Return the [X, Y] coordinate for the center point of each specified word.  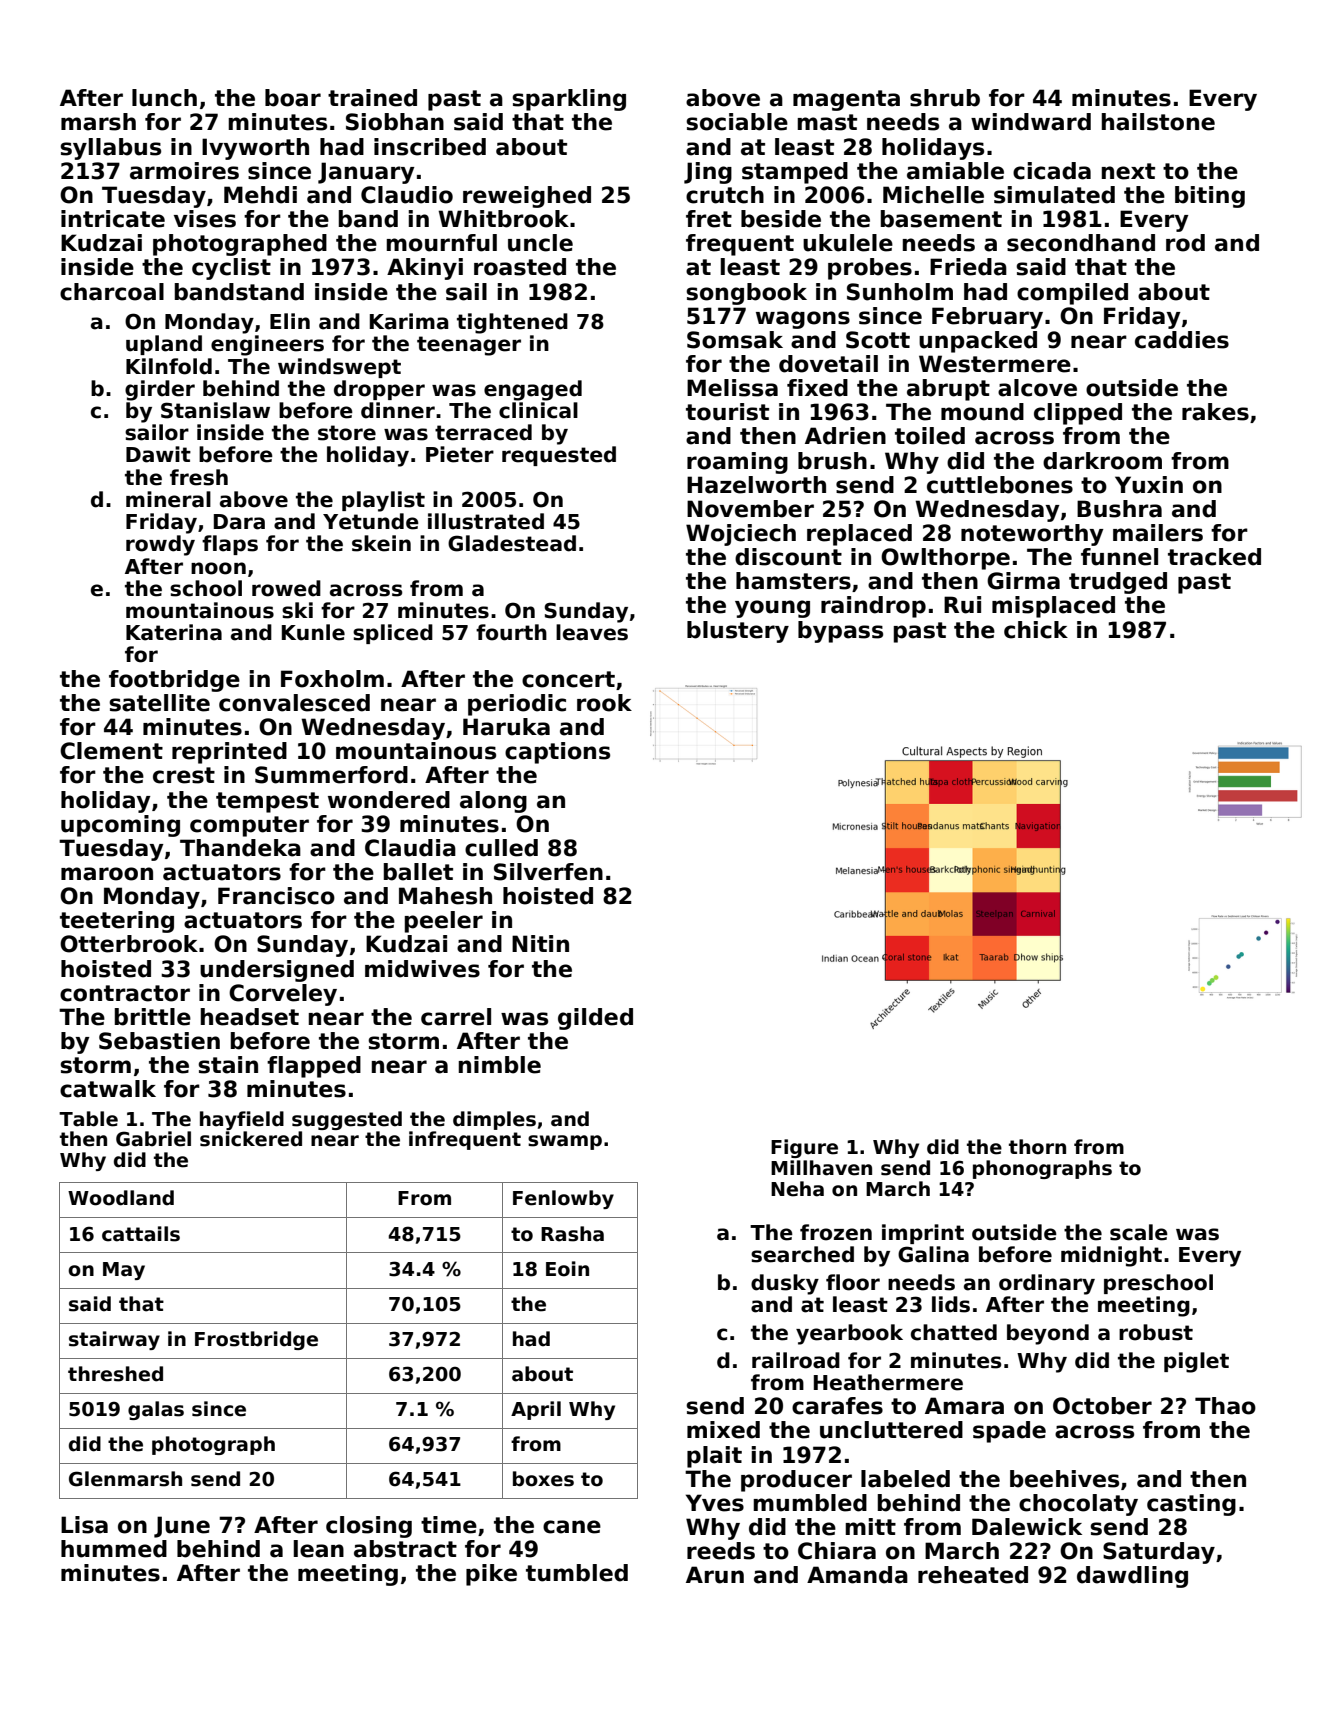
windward [1031, 122]
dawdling [1132, 1577]
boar [293, 98]
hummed [114, 1549]
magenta [846, 100]
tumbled [577, 1573]
